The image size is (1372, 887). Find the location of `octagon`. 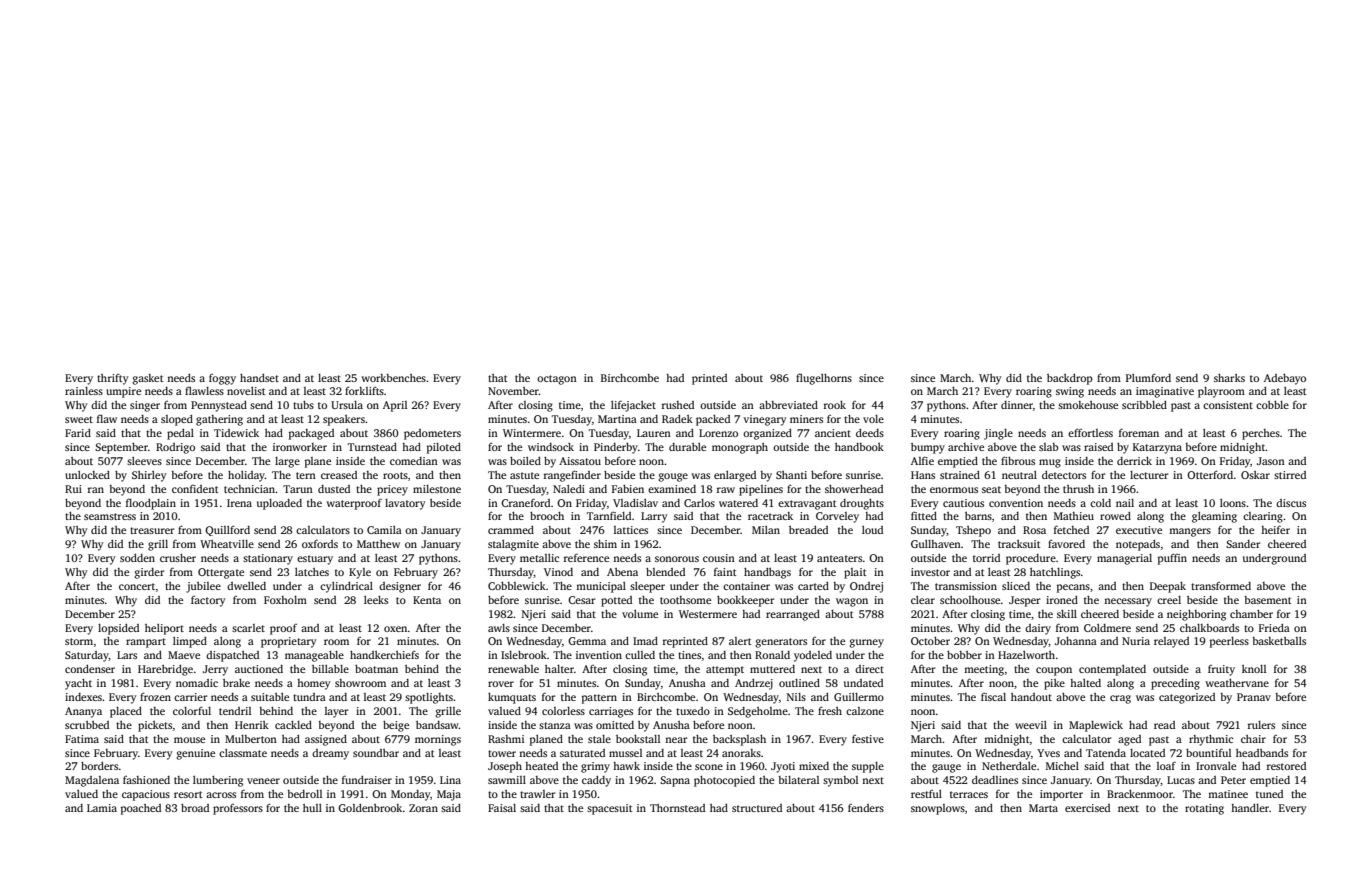

octagon is located at coordinates (557, 380).
